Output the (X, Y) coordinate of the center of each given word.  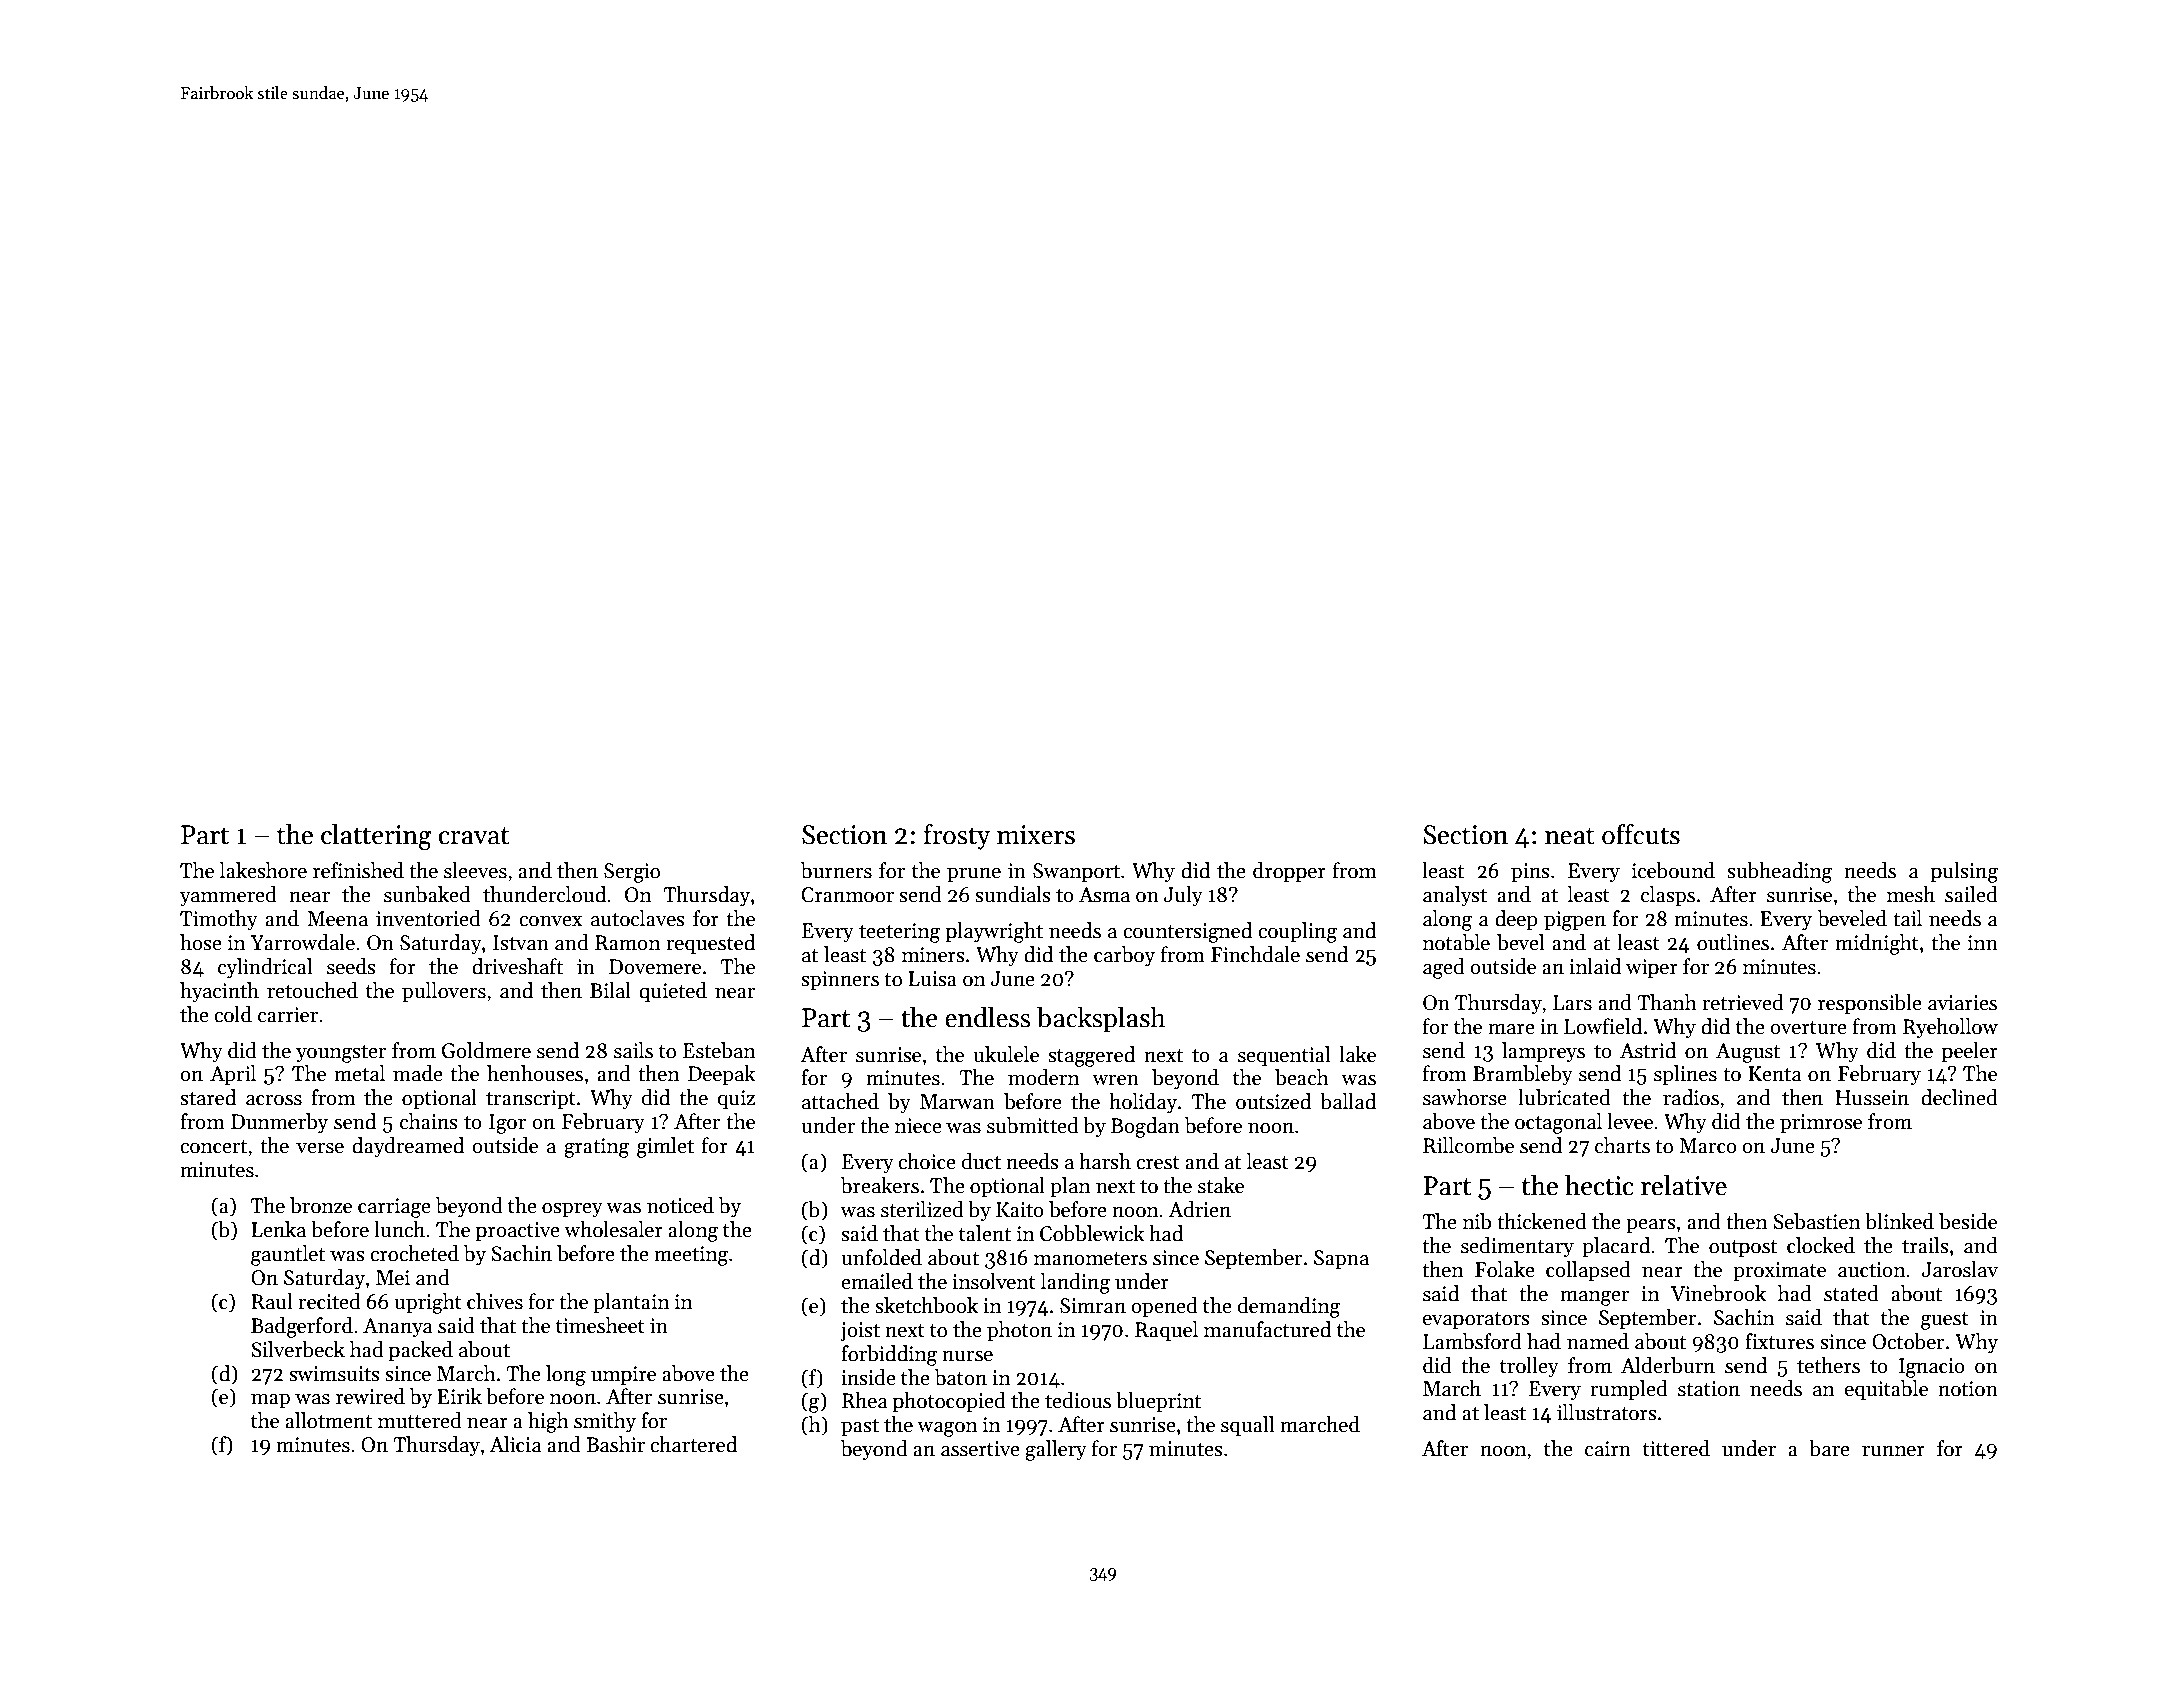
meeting (691, 1256)
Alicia (515, 1444)
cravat (474, 836)
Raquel (1166, 1331)
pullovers (444, 992)
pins (1530, 872)
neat (1570, 836)
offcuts (1641, 834)
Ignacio (1932, 1368)
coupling (1297, 932)
